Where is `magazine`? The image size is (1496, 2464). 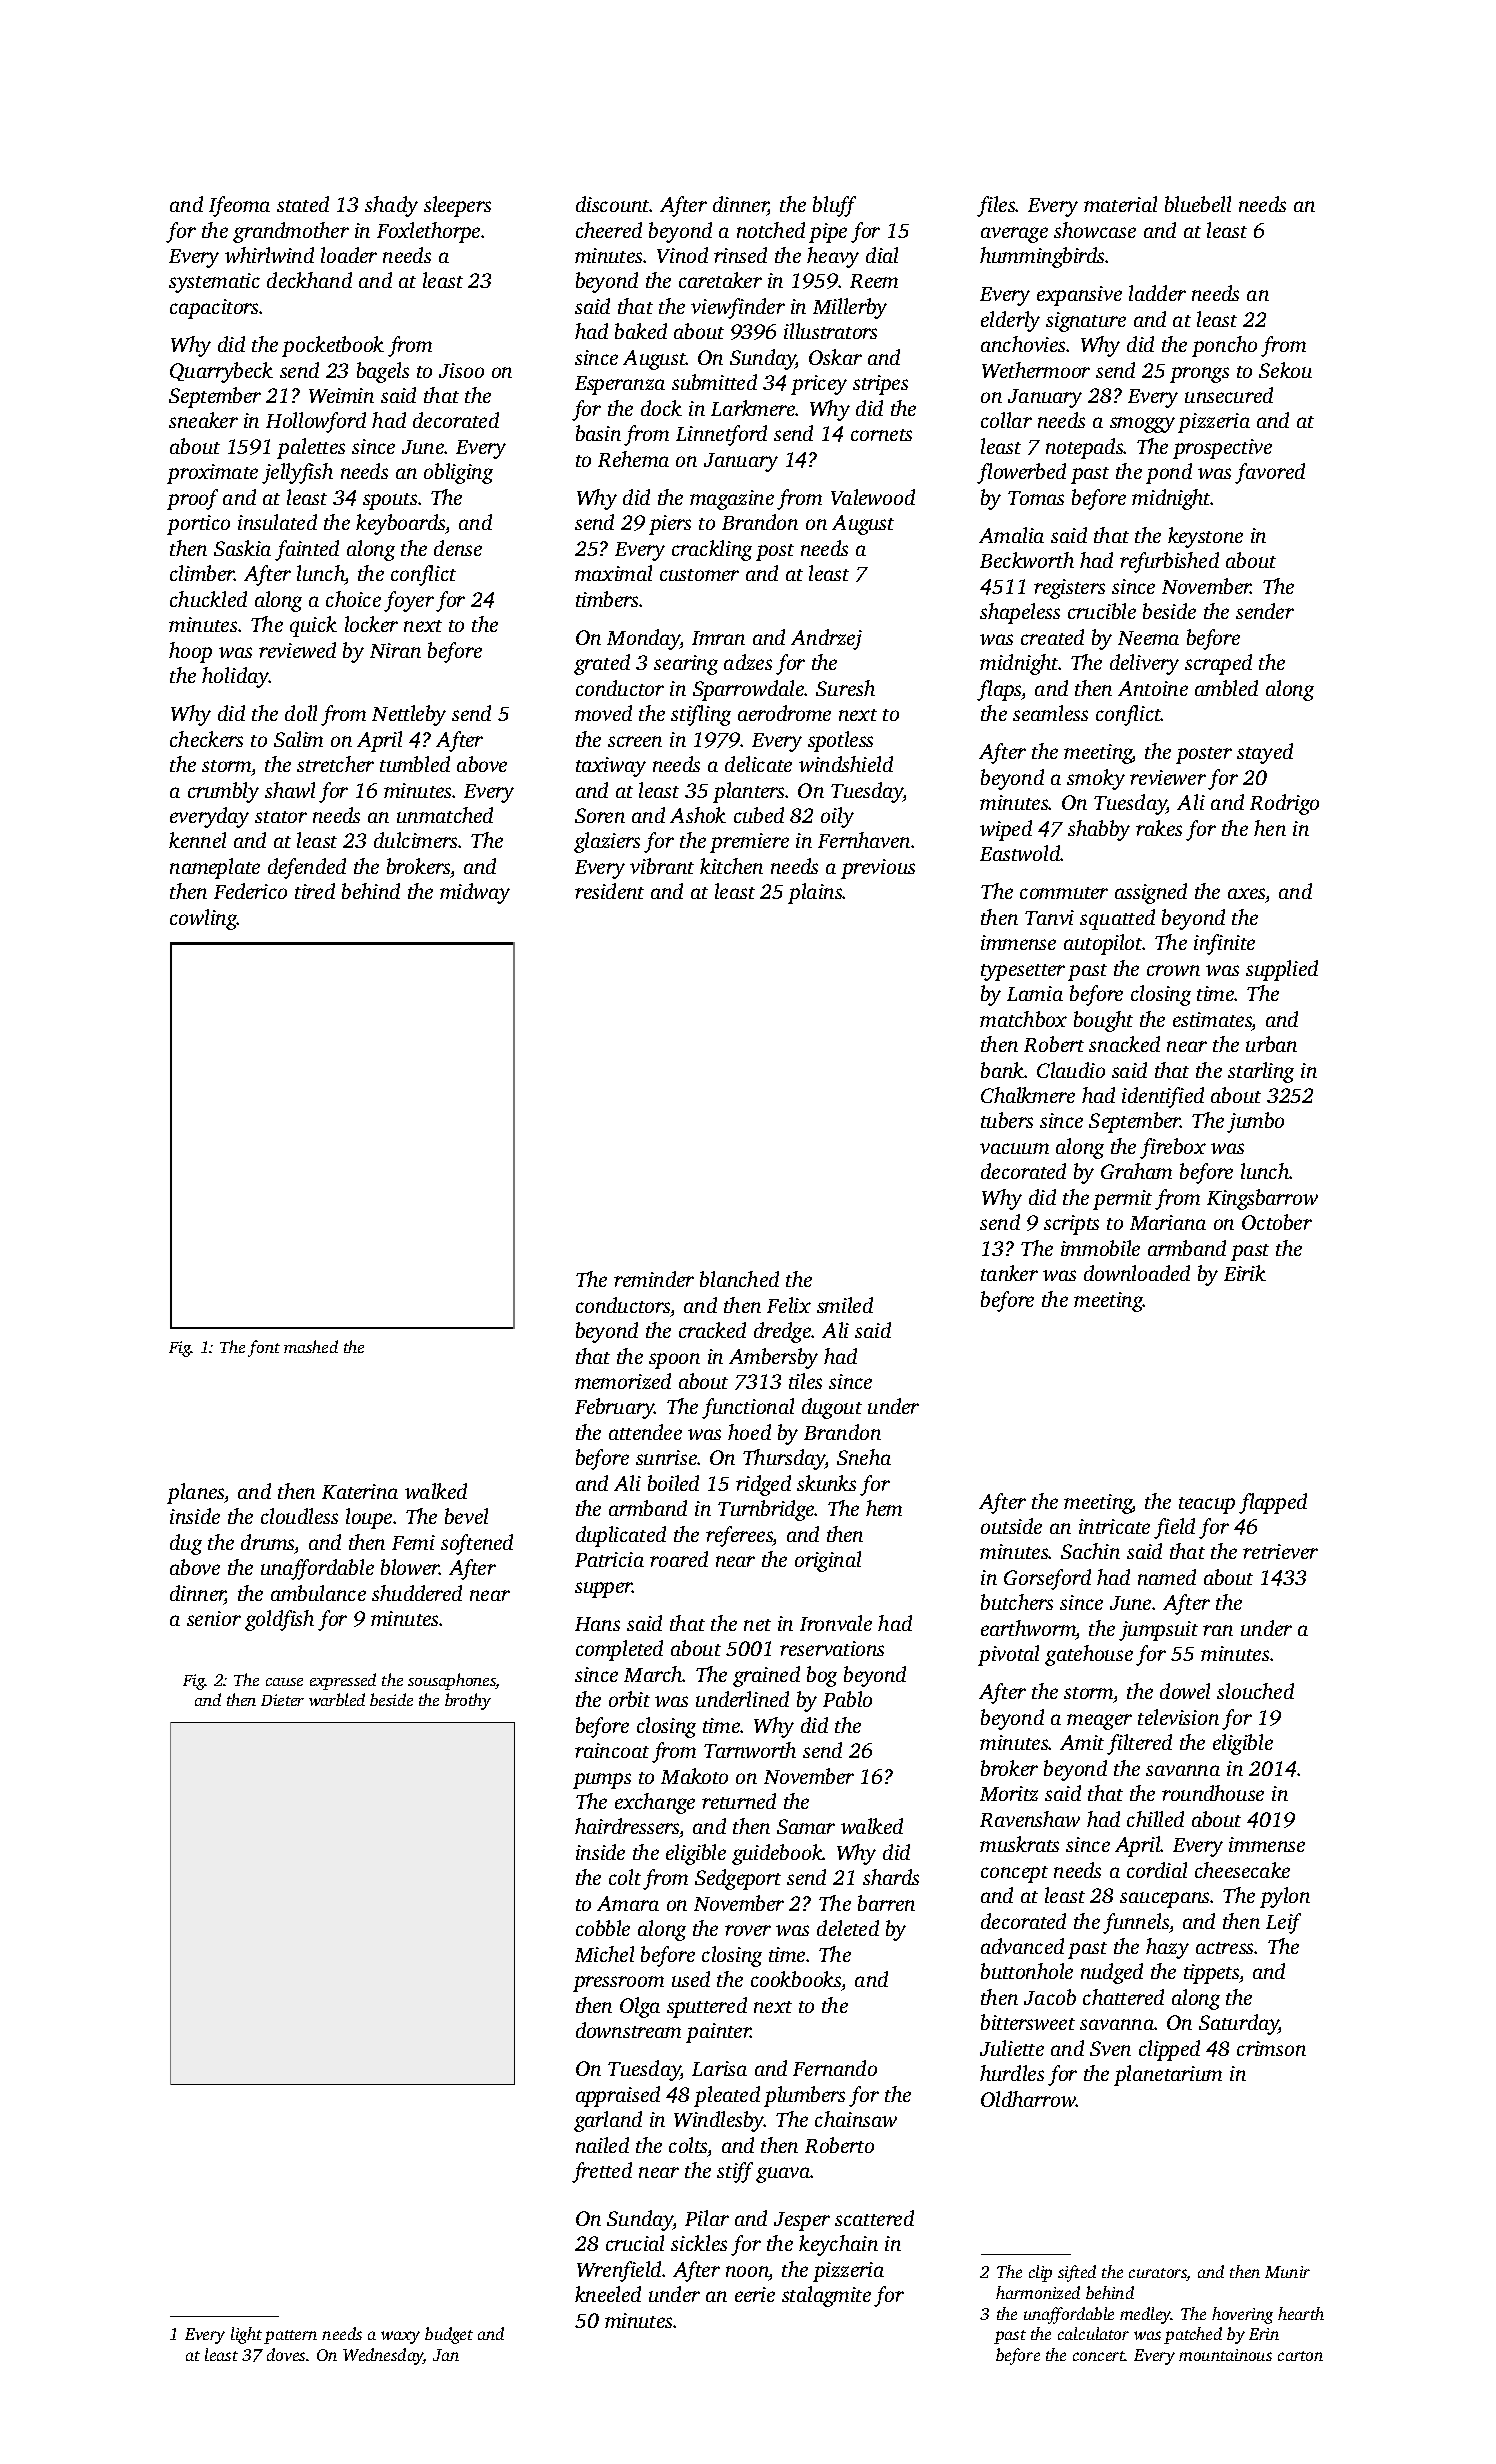 magazine is located at coordinates (732, 500).
